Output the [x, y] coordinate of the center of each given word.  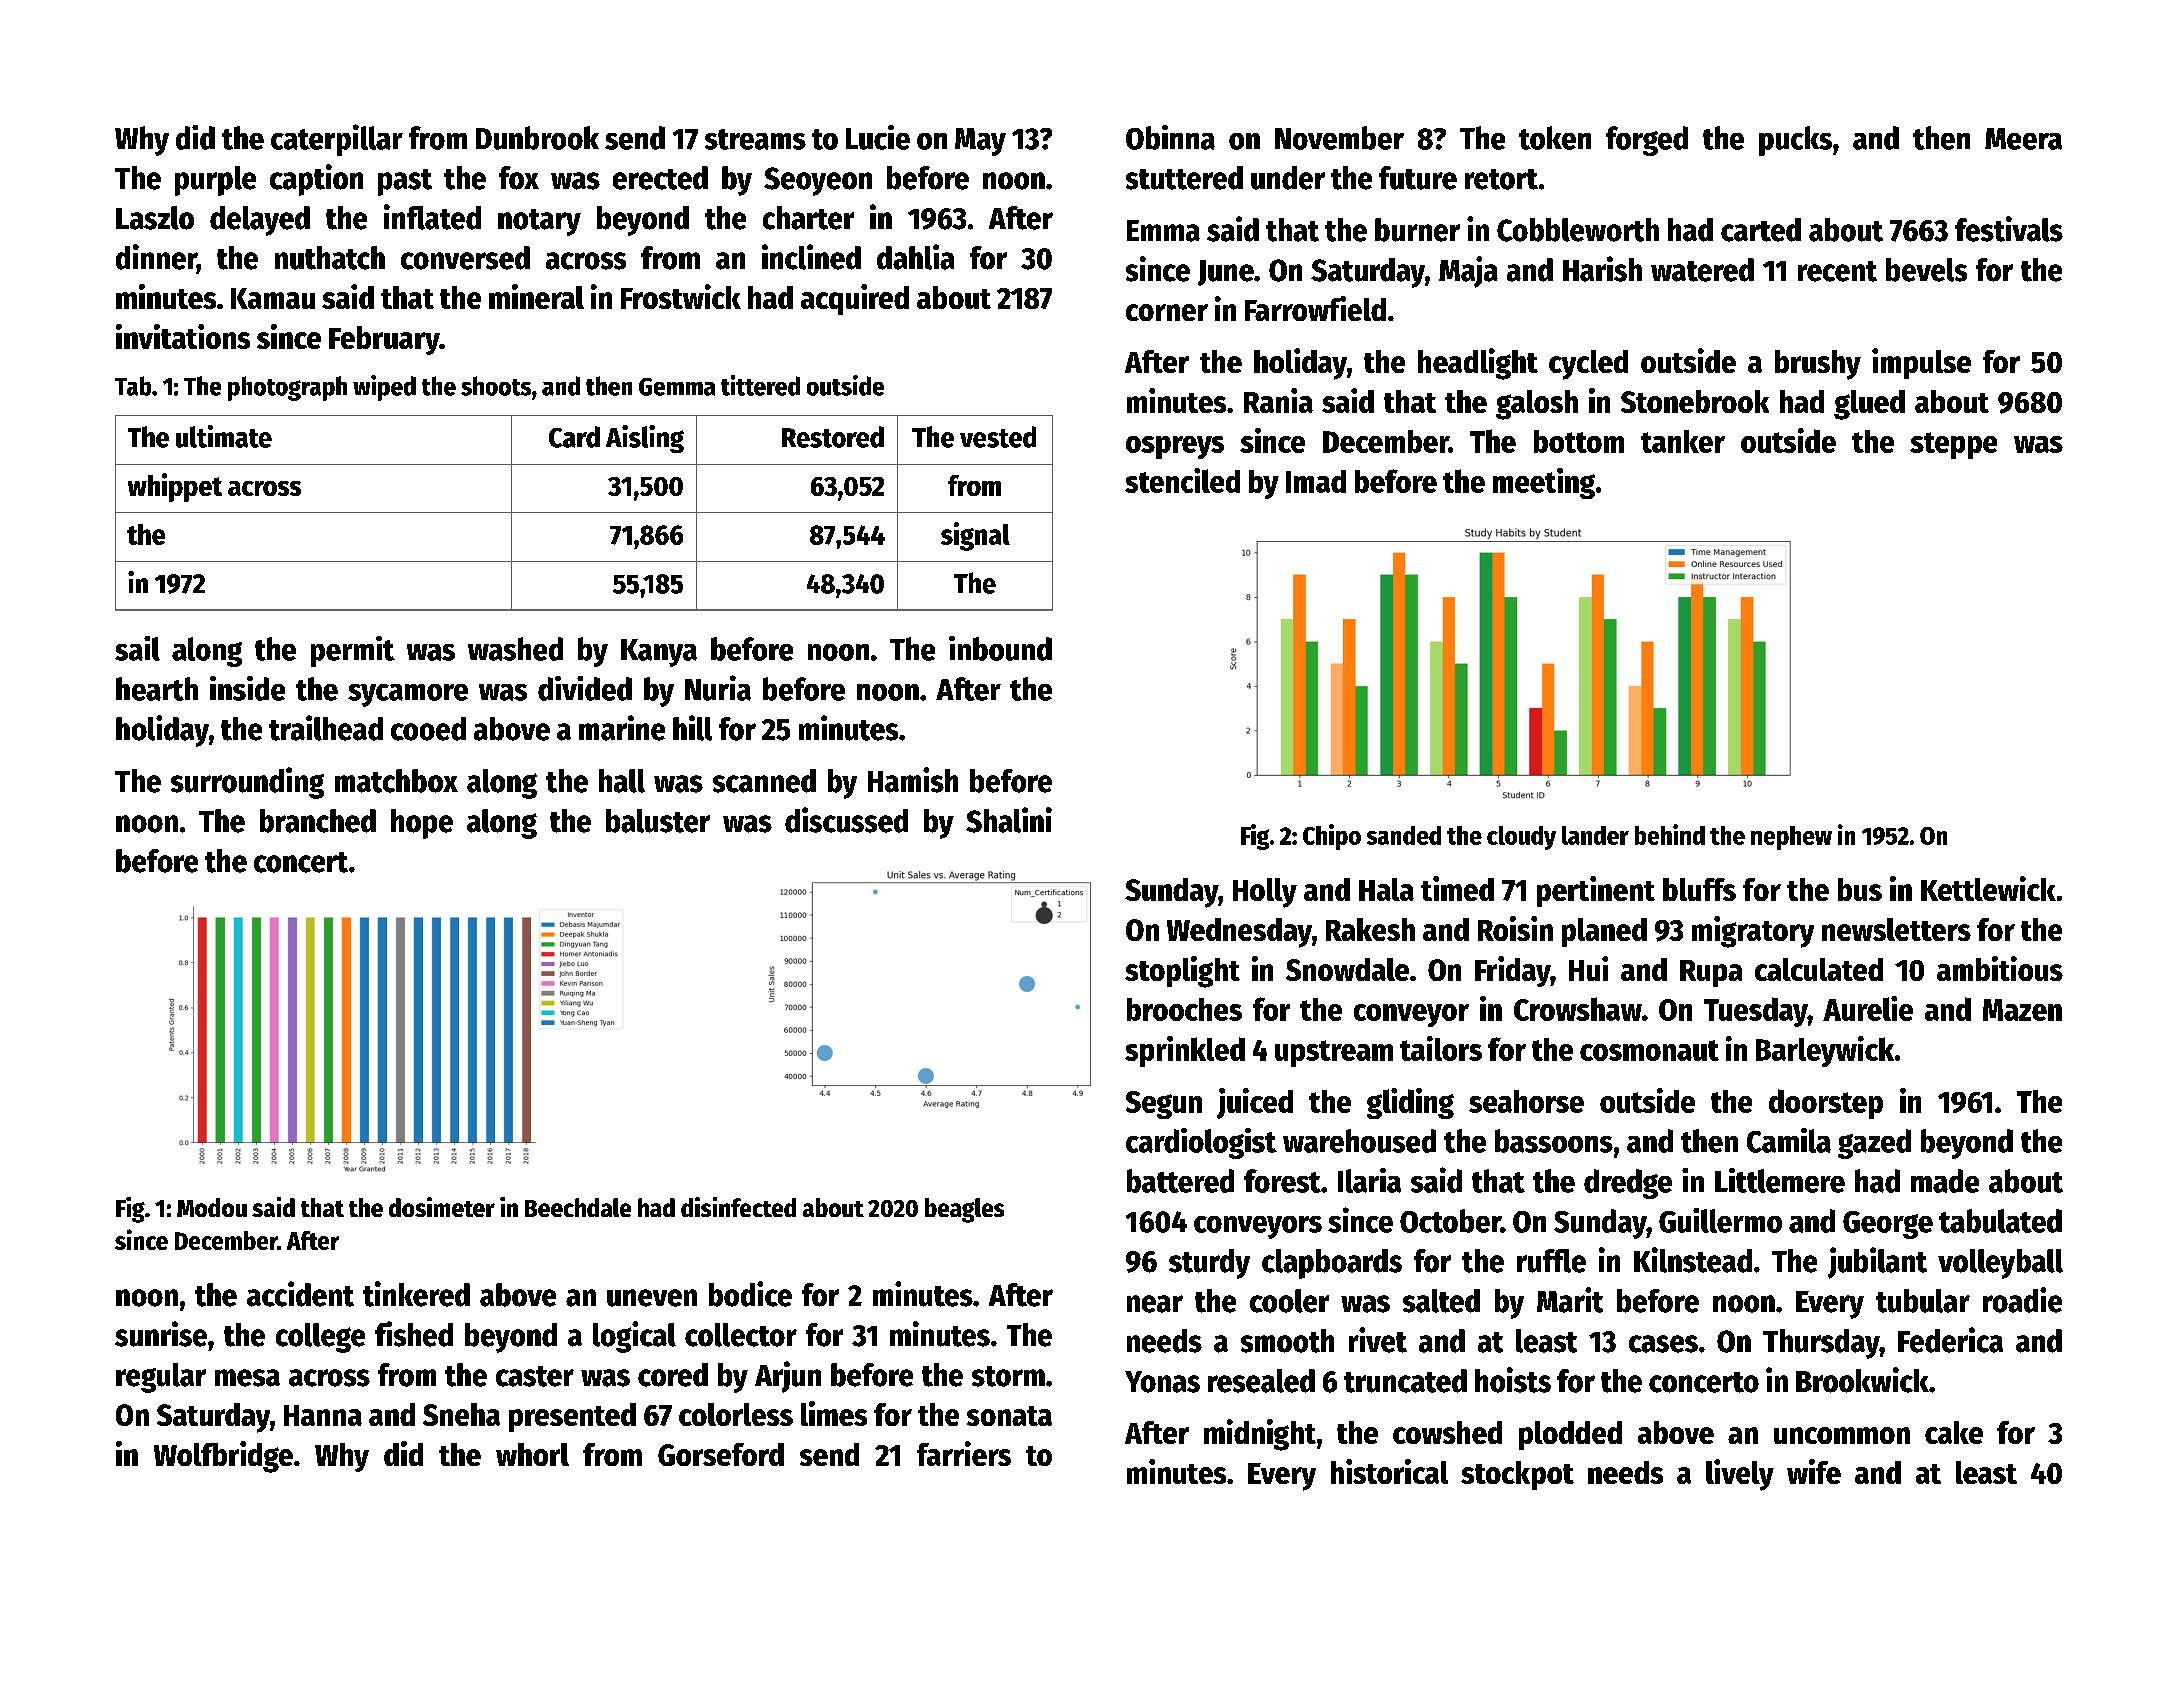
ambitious [2000, 968]
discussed [846, 820]
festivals [2009, 229]
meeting [1544, 483]
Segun [1164, 1105]
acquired [855, 299]
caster [535, 1376]
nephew [1791, 838]
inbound [1000, 648]
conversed [465, 258]
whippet [175, 487]
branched [318, 821]
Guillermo [1720, 1220]
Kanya [659, 653]
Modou [212, 1207]
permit [353, 651]
